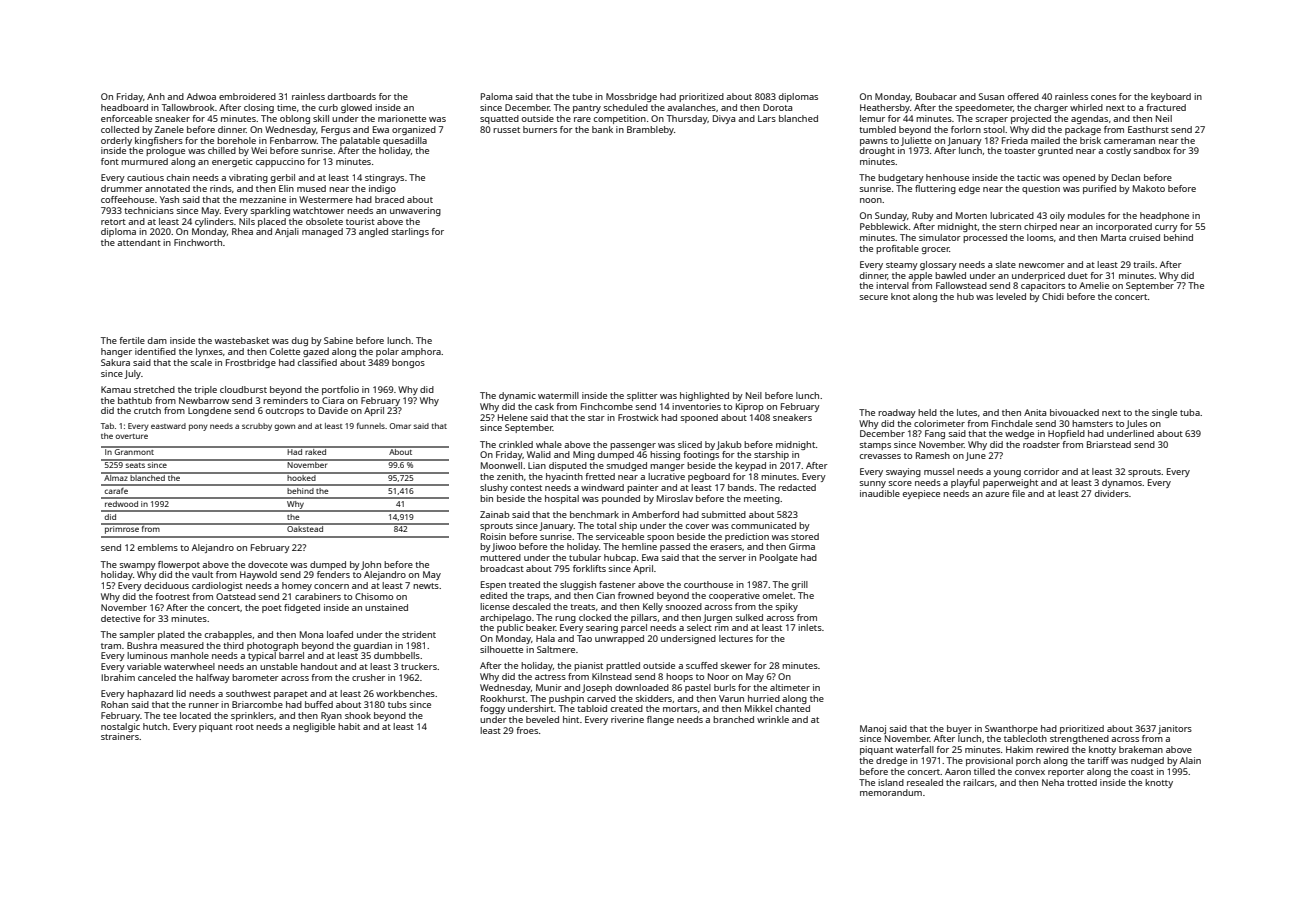  I want to click on Susan, so click(991, 96).
